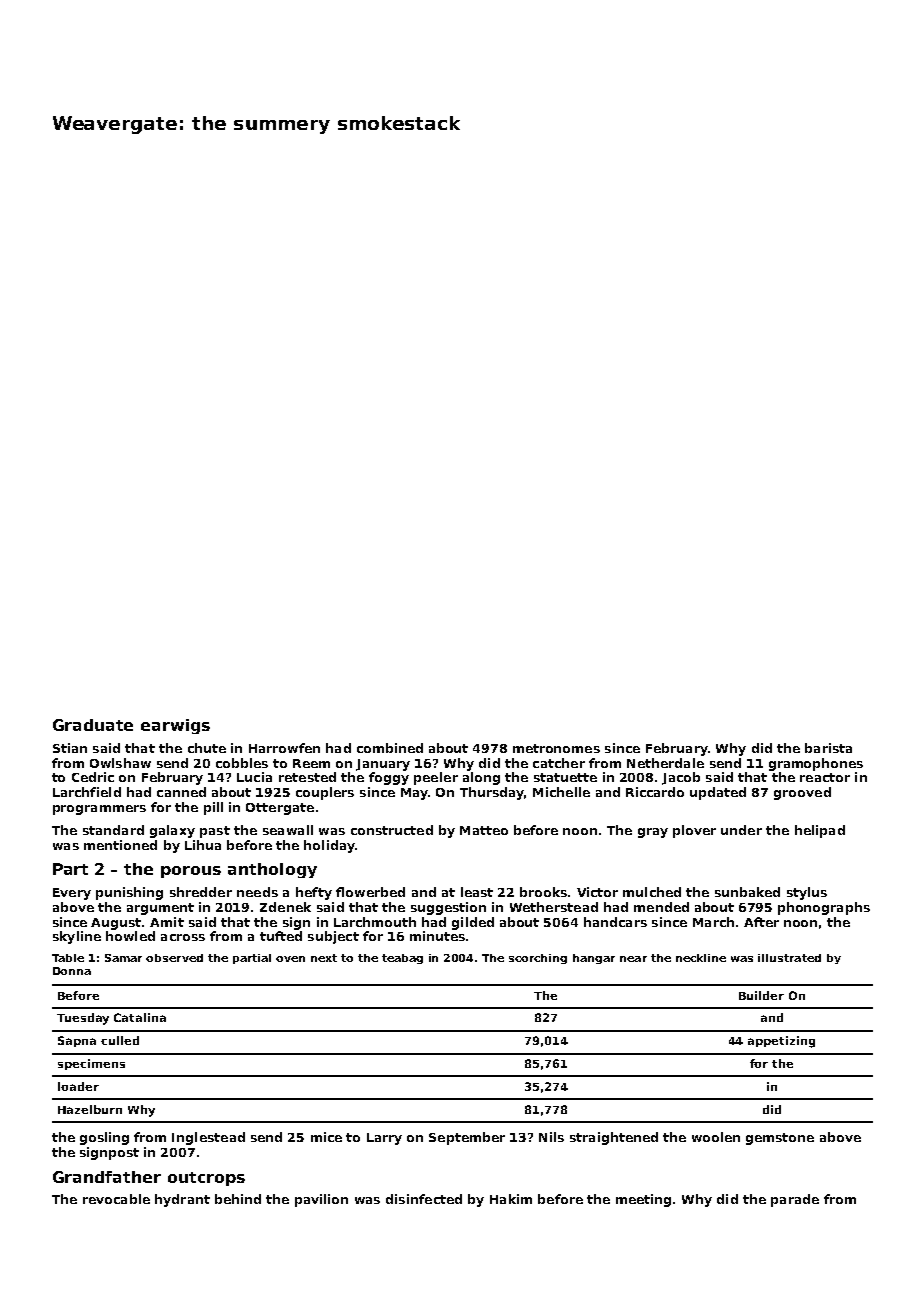 This image has width=924, height=1308. Describe the element at coordinates (665, 763) in the image. I see `Netherdale` at that location.
